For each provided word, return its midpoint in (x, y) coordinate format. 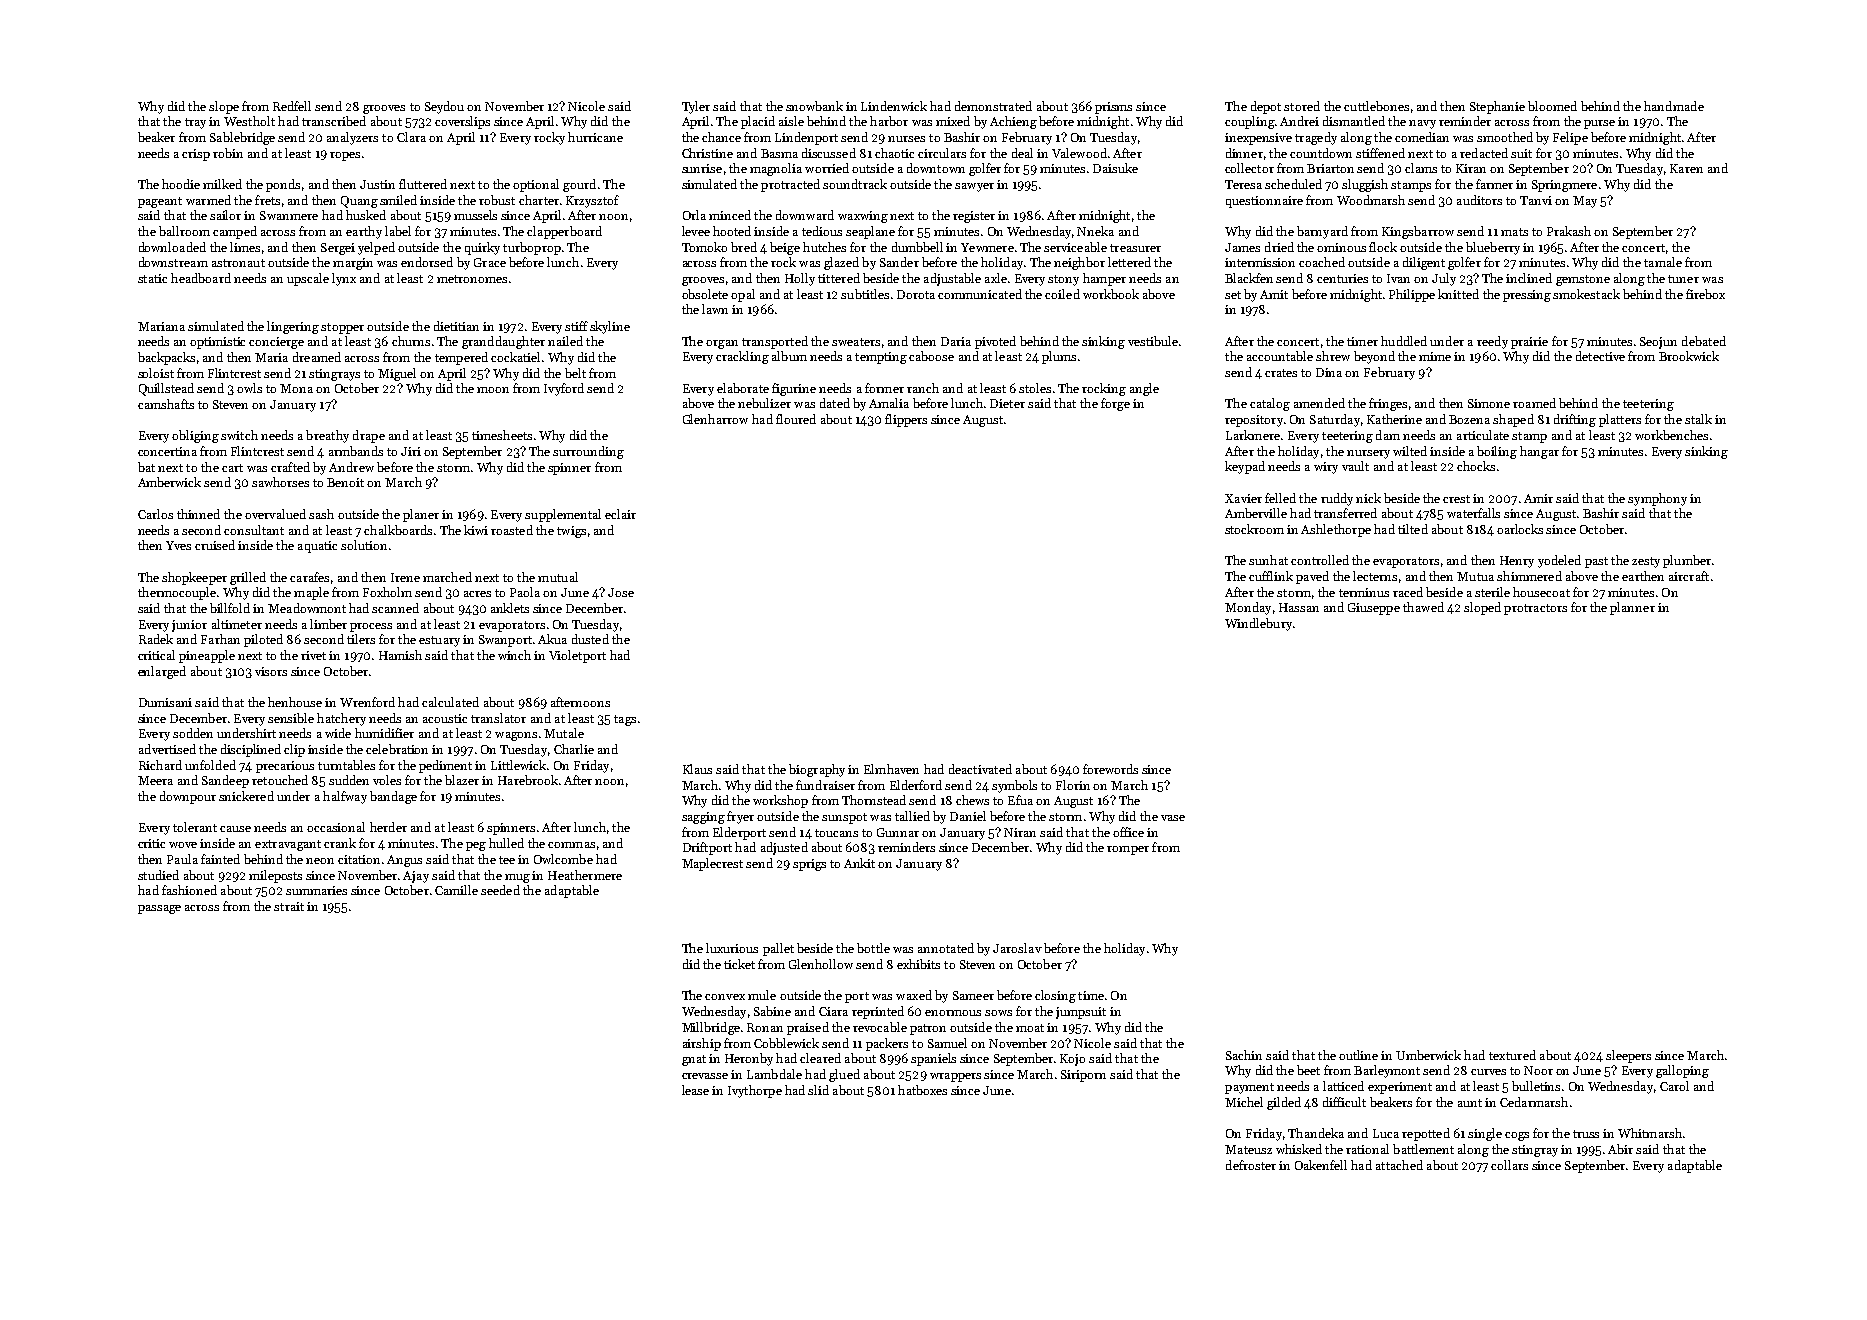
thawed (1423, 607)
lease (695, 1090)
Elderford (916, 785)
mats (1514, 232)
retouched (280, 780)
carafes (309, 577)
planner (1632, 608)
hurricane (595, 137)
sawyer (974, 187)
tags (625, 720)
